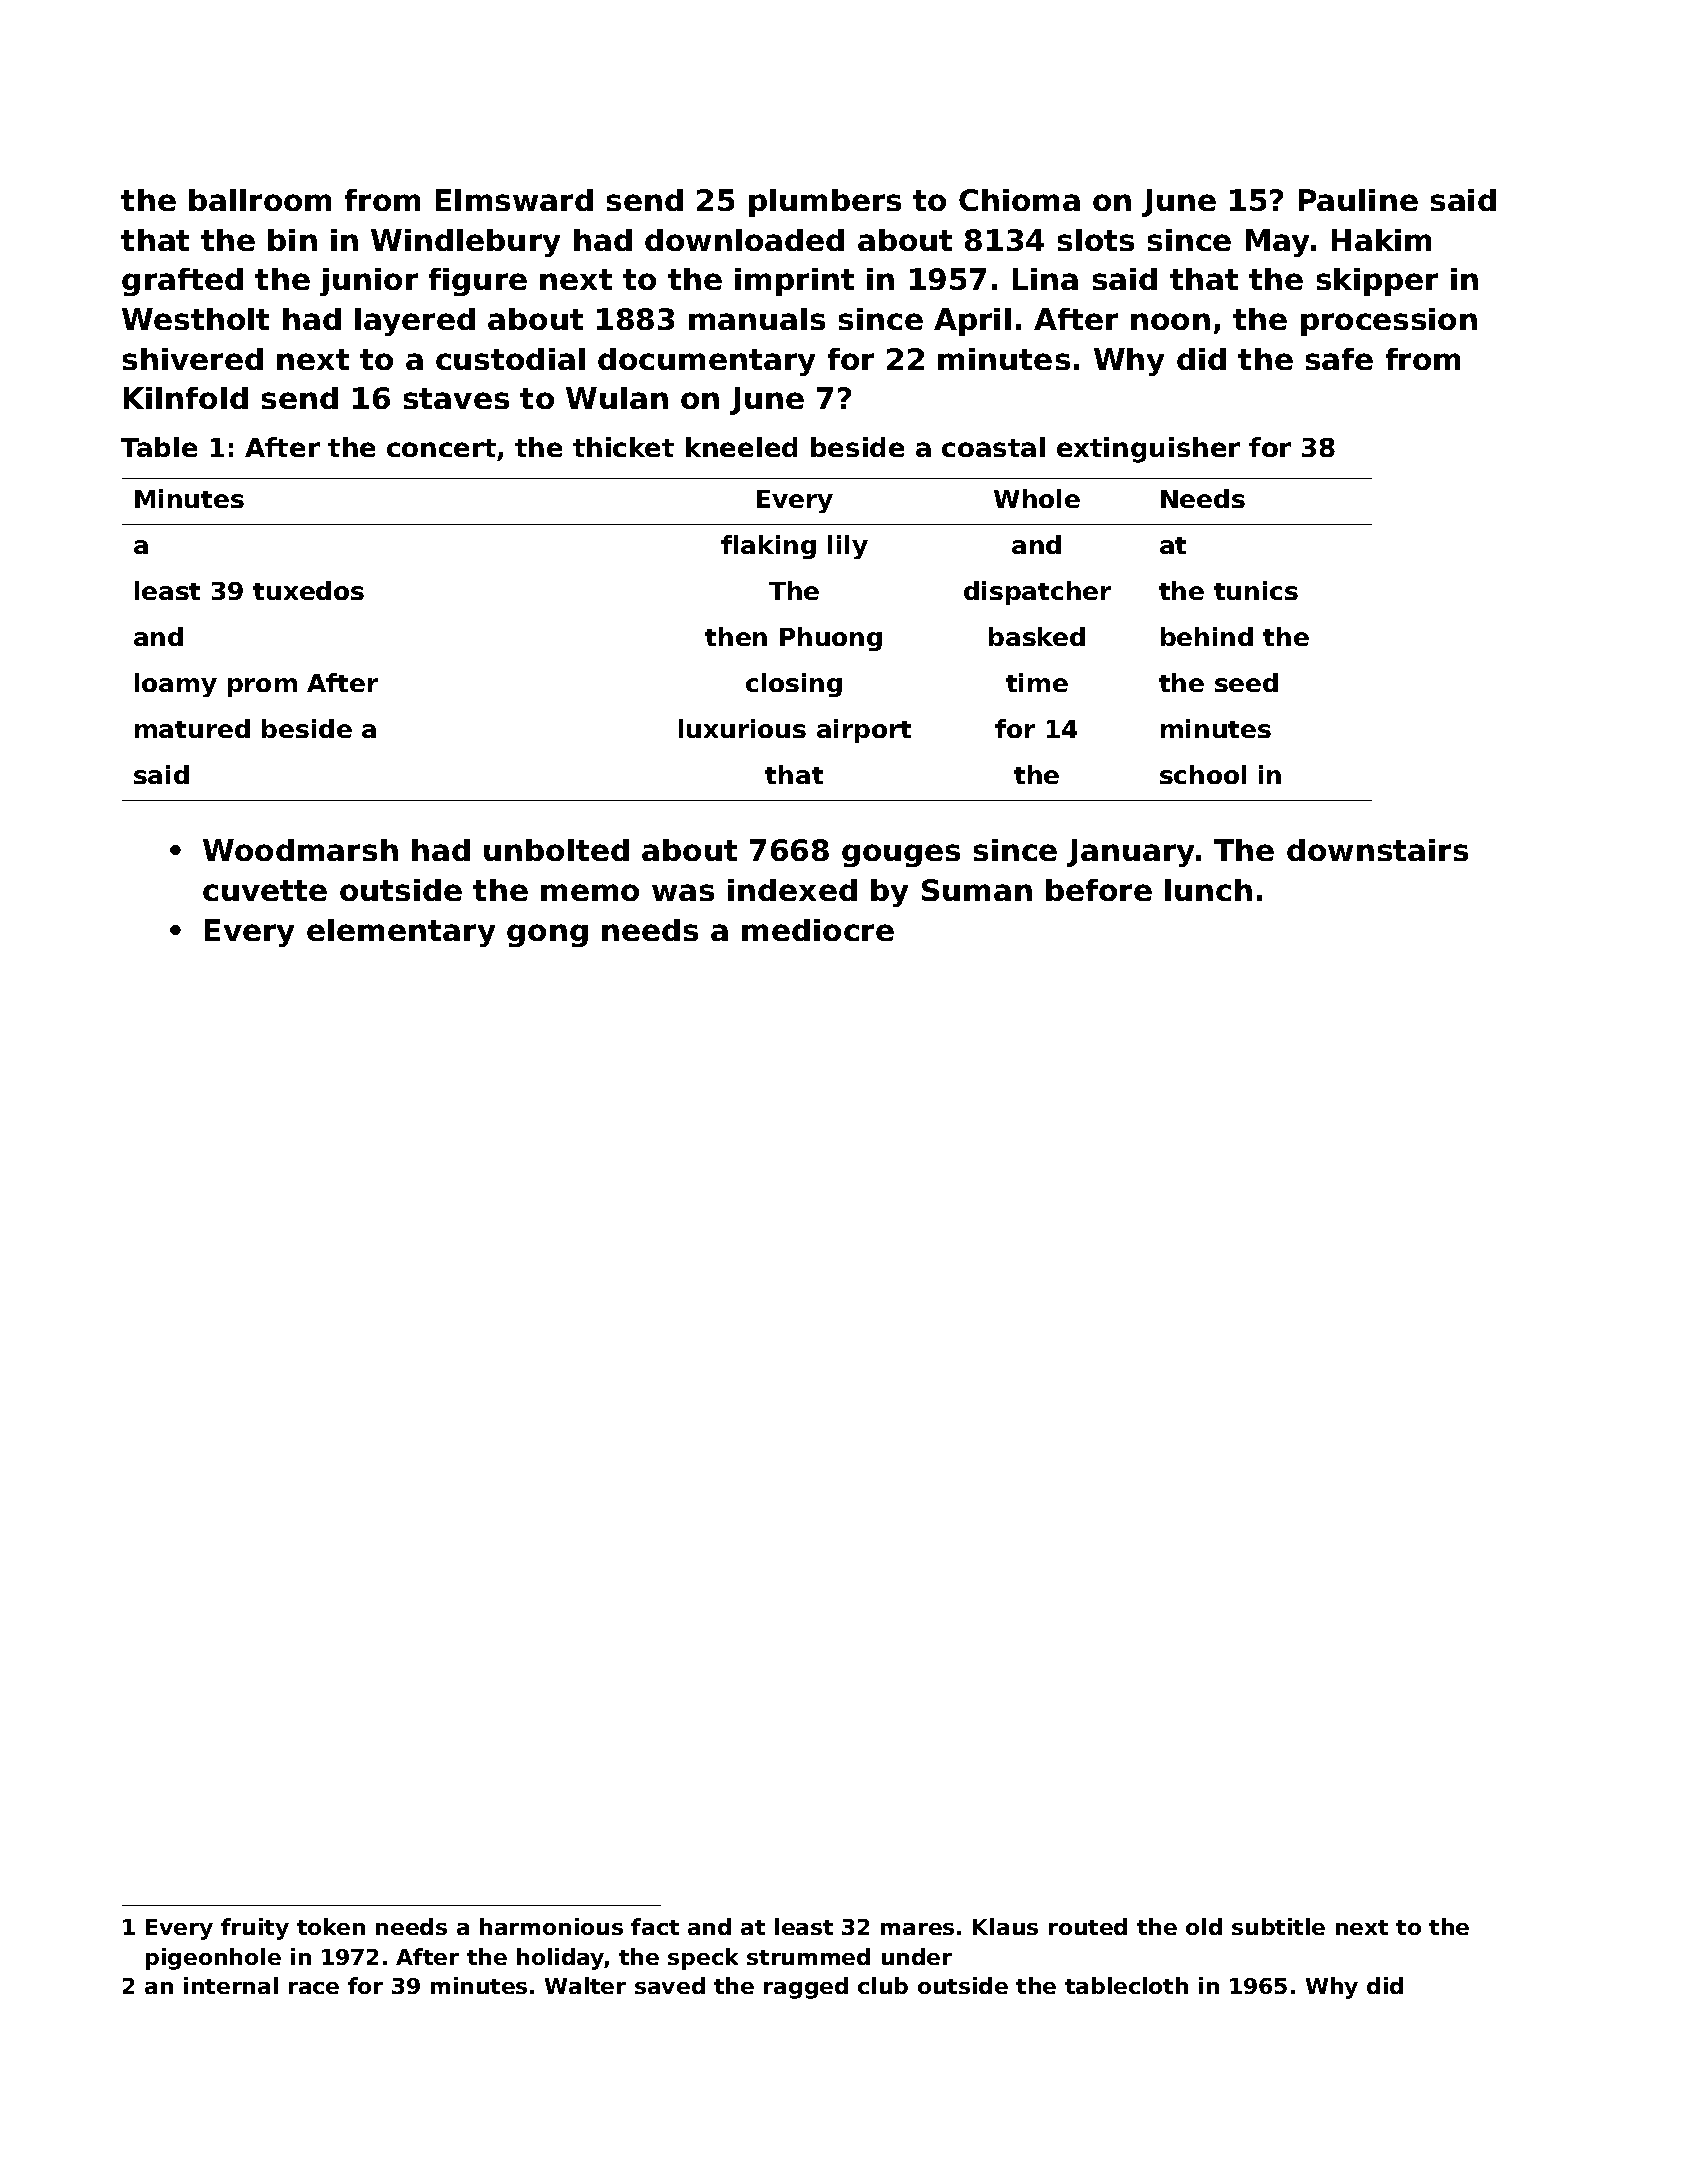  I want to click on gong, so click(547, 935).
